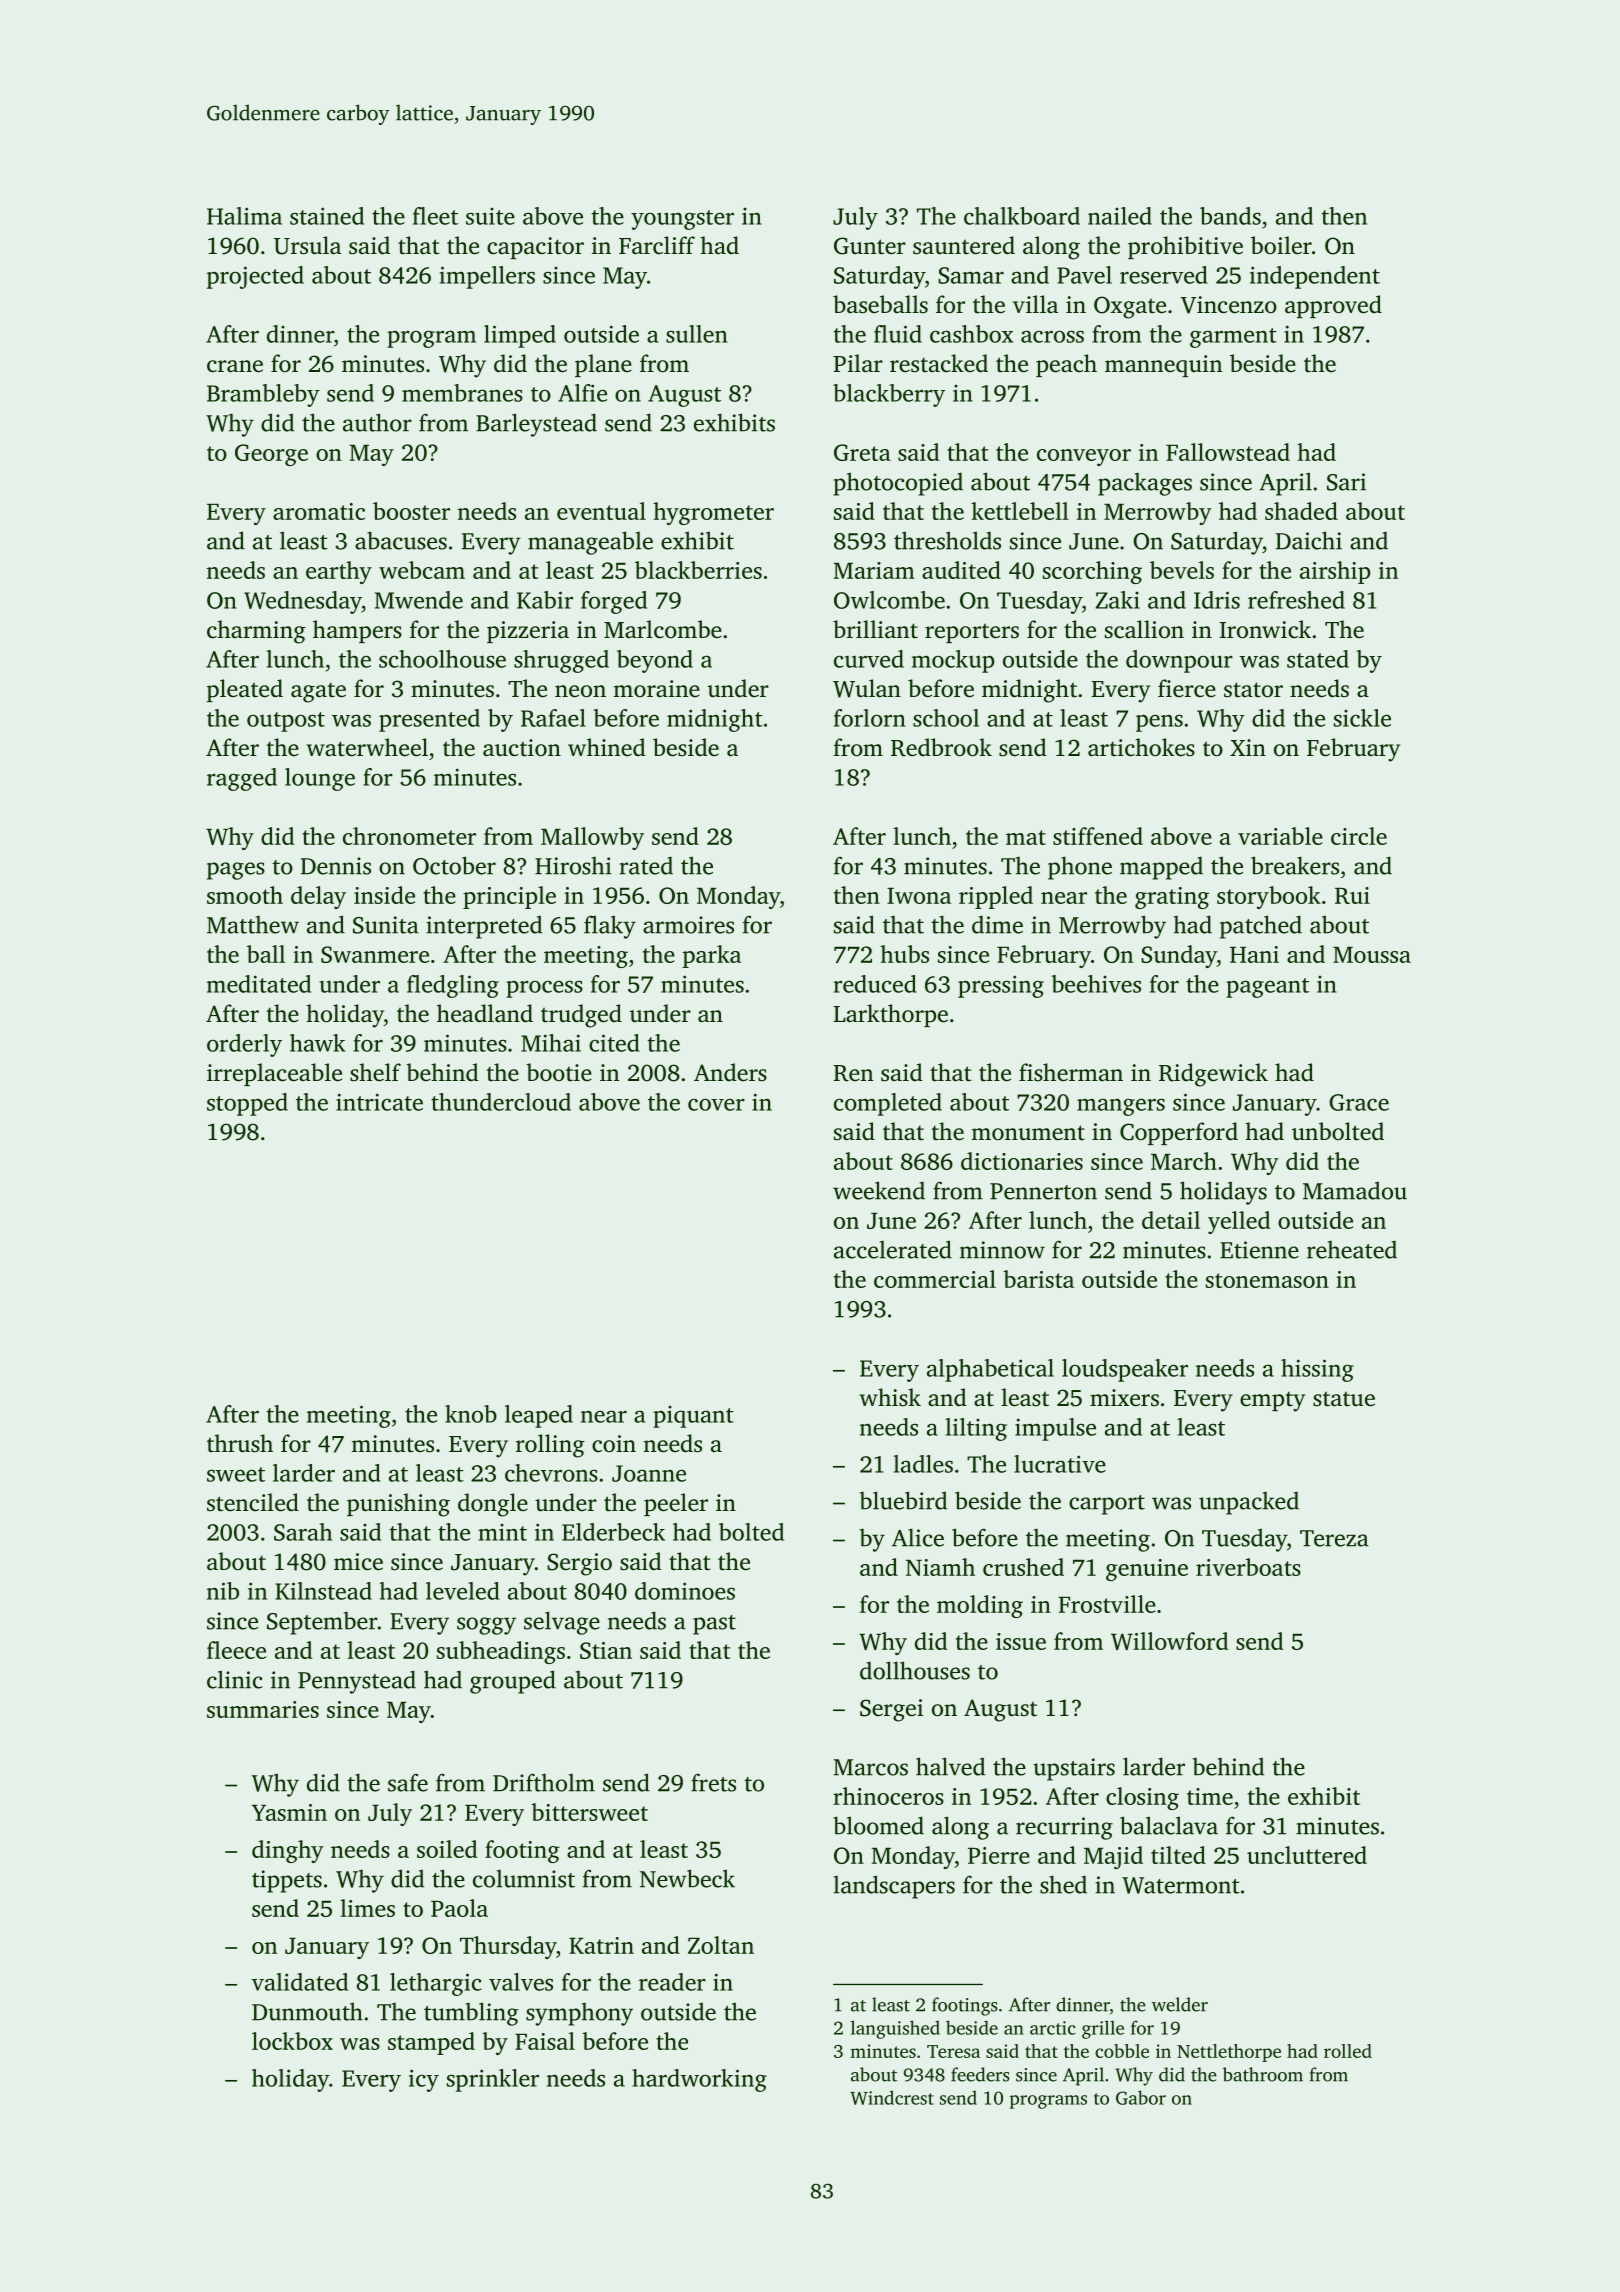 The width and height of the screenshot is (1620, 2292). What do you see at coordinates (1184, 1161) in the screenshot?
I see `March` at bounding box center [1184, 1161].
